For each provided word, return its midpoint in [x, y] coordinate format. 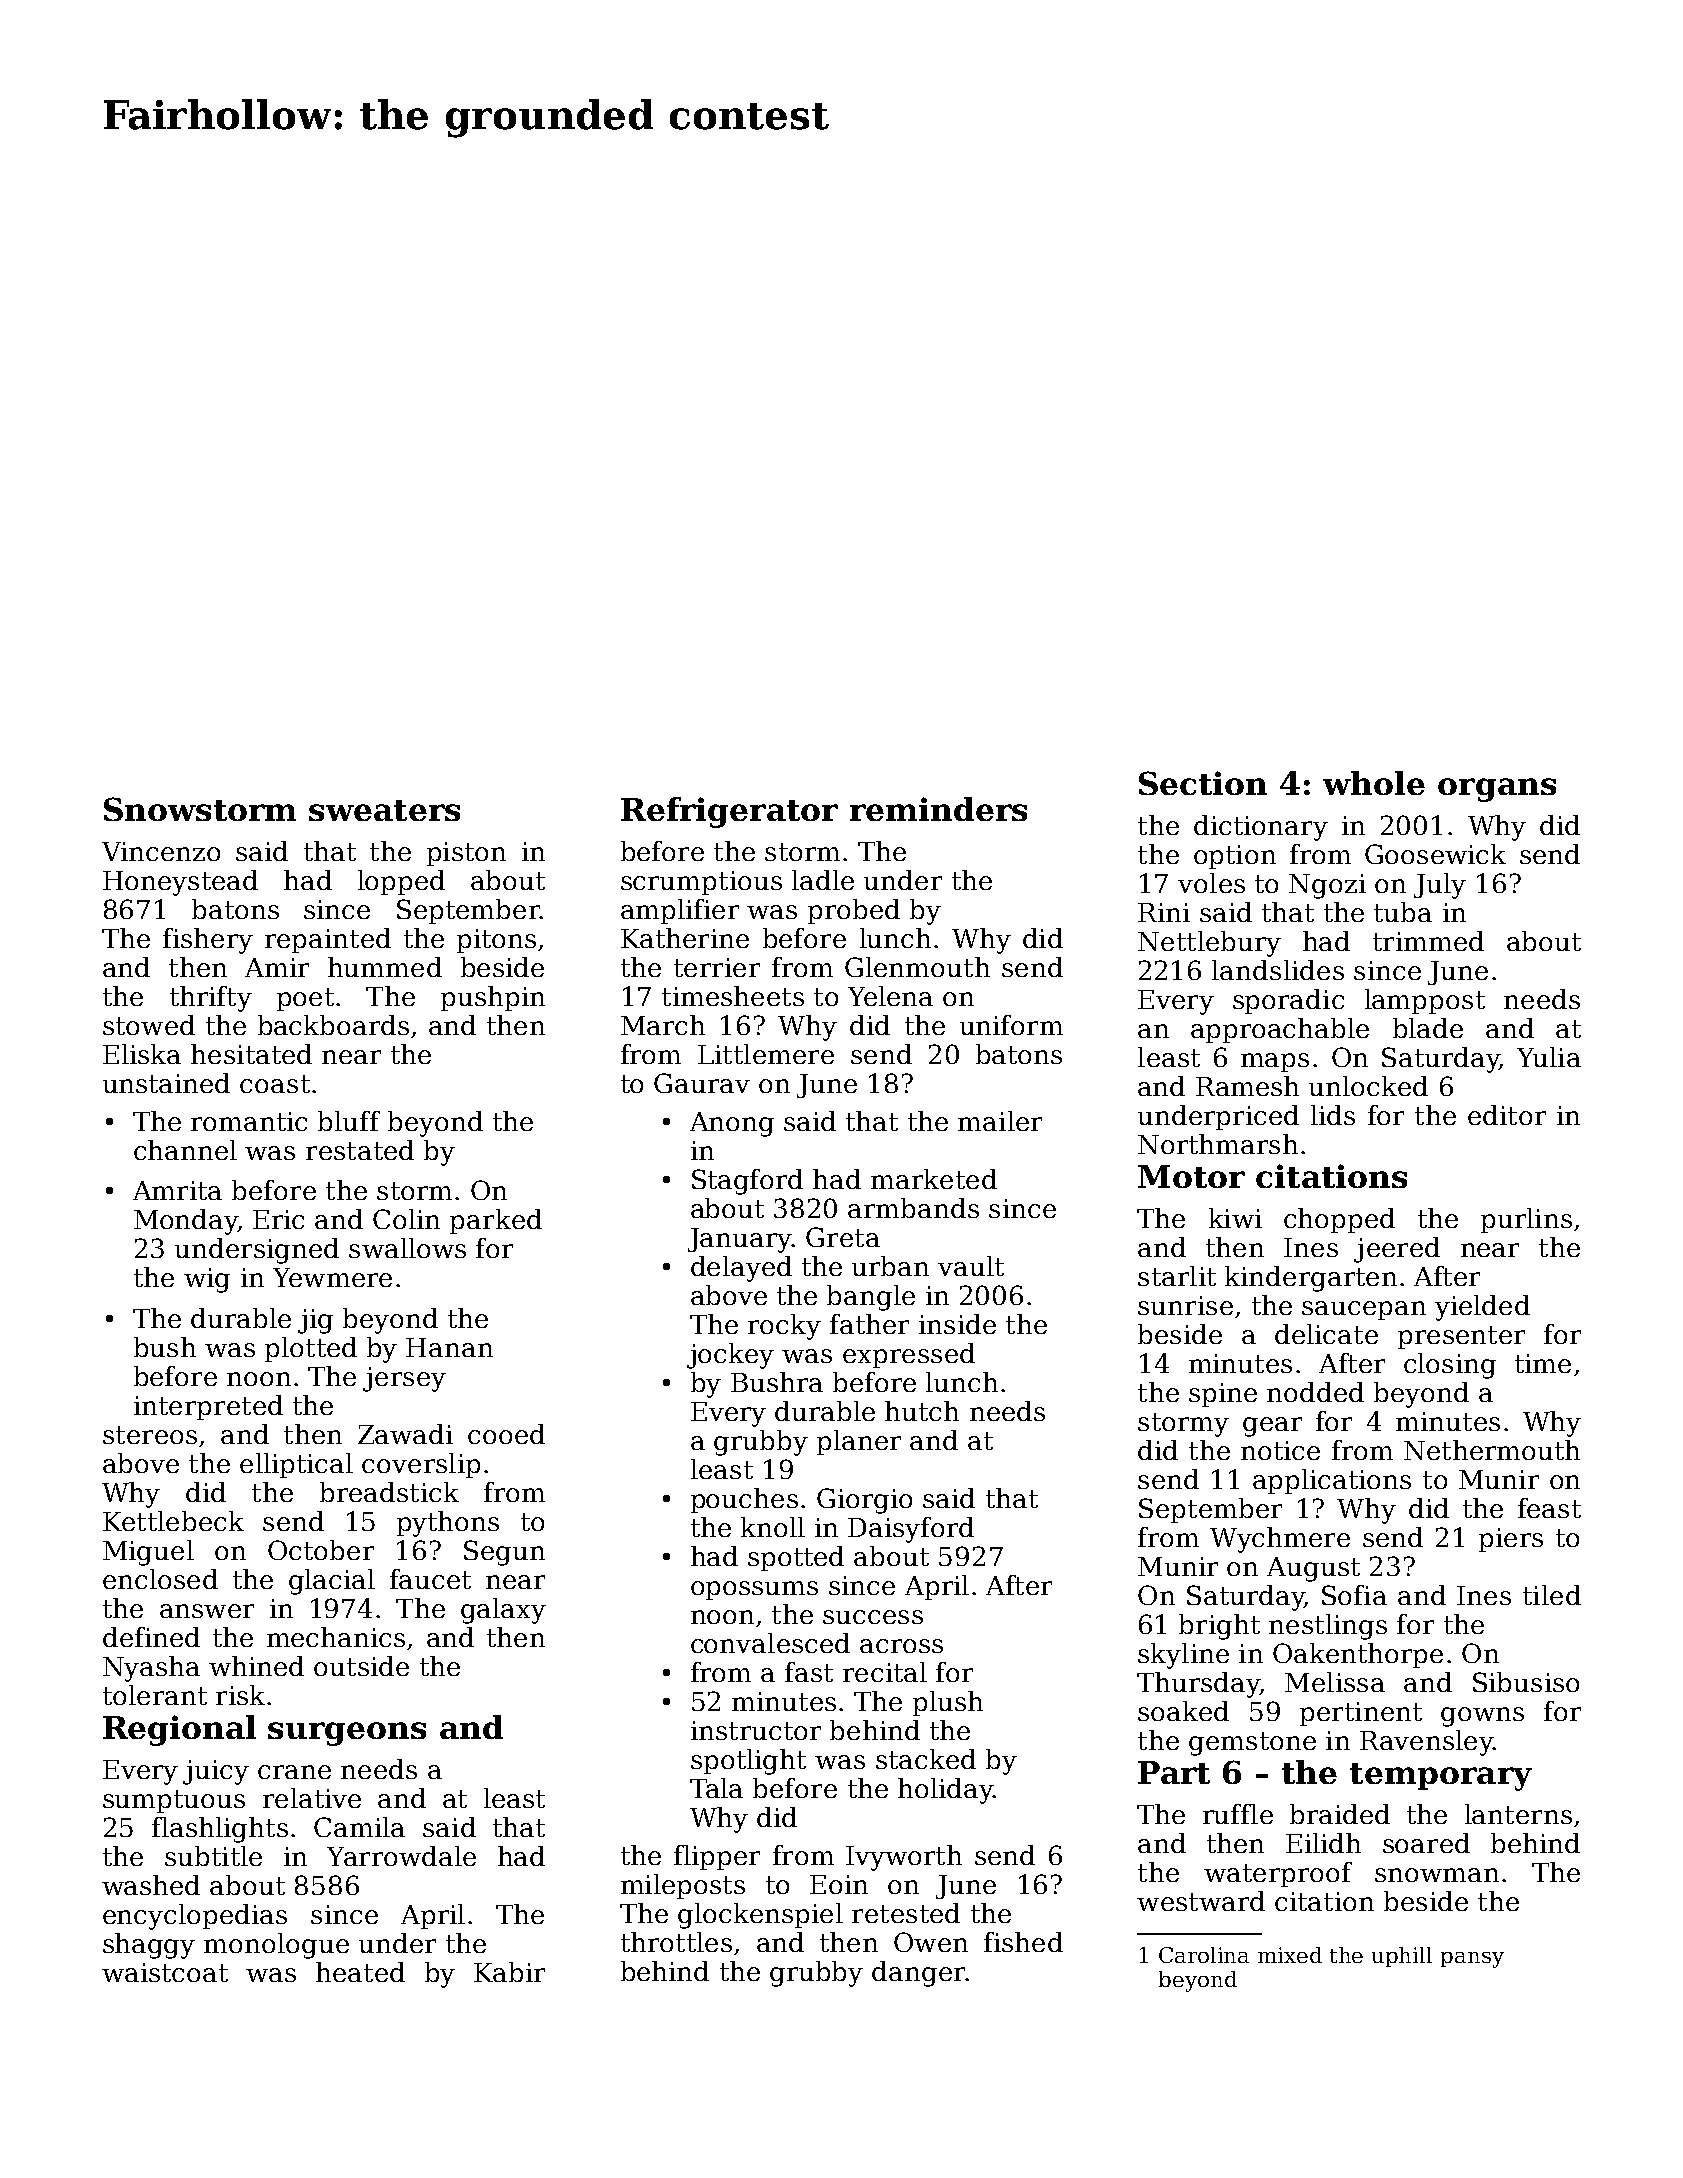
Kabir [509, 1972]
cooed [506, 1434]
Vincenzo [161, 851]
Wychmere [1280, 1540]
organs [1497, 790]
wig [207, 1280]
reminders [938, 809]
